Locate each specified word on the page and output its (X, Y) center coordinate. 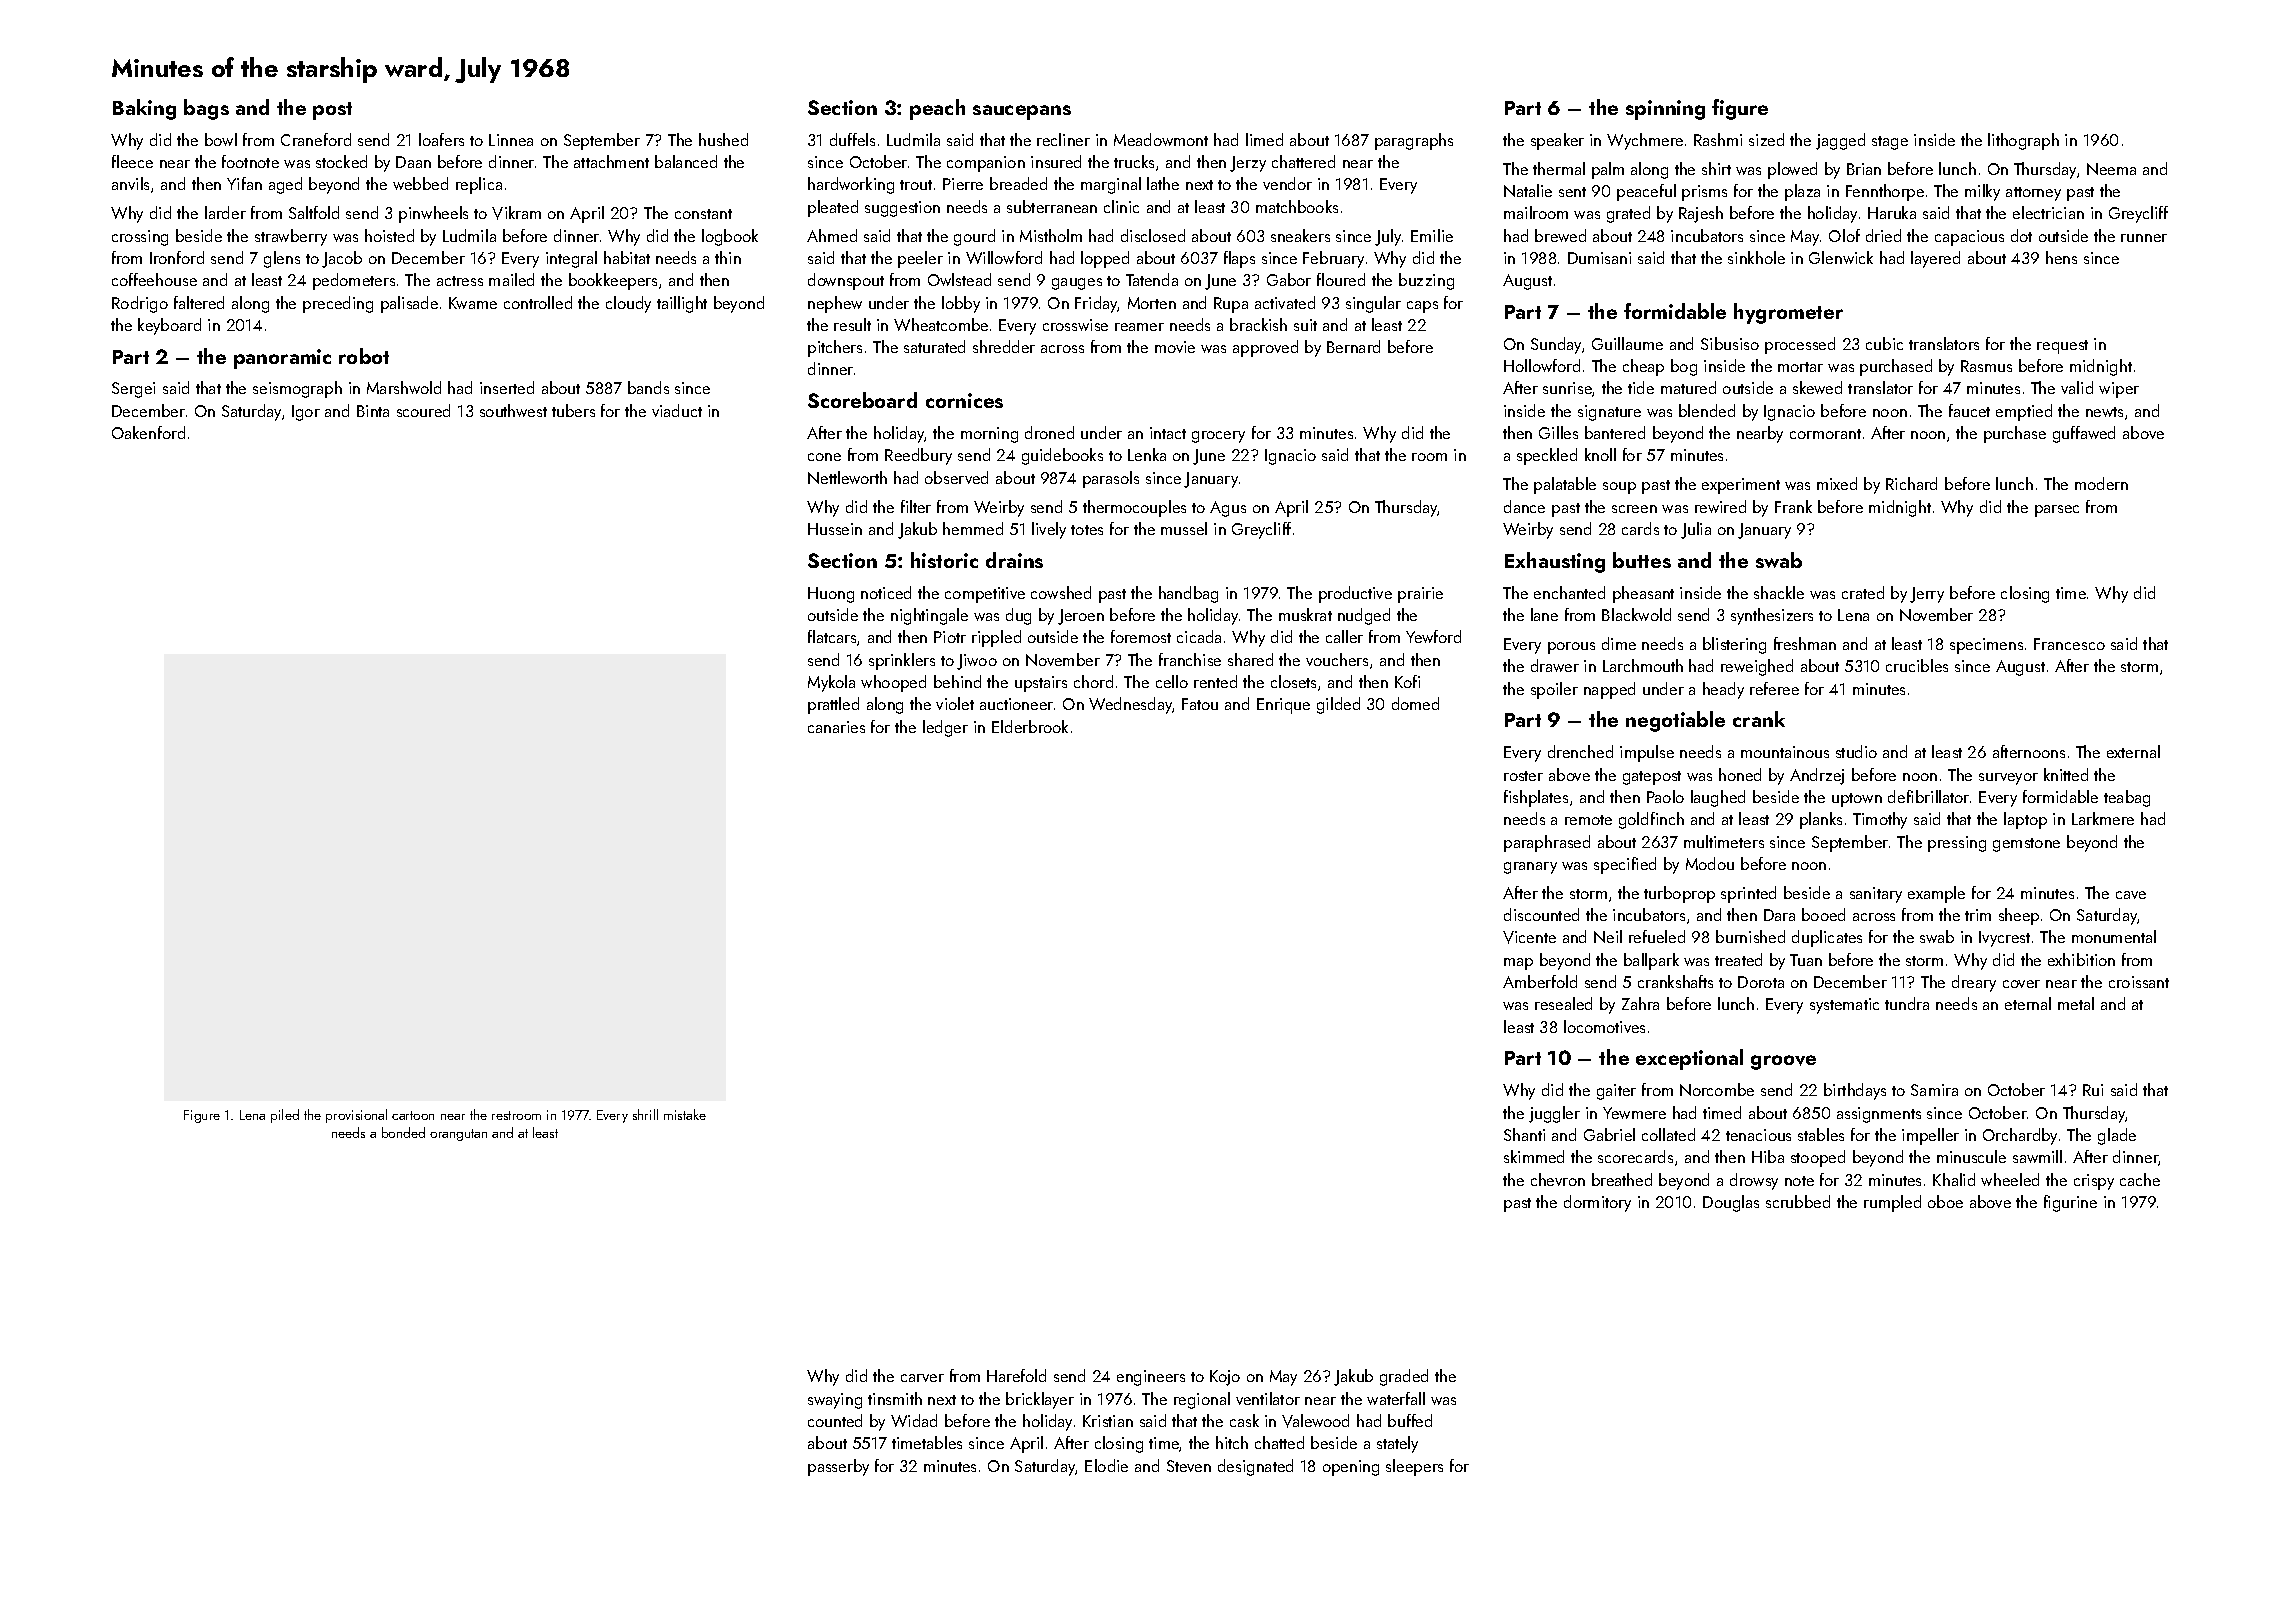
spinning (1665, 110)
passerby (838, 1467)
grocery (1218, 437)
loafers (441, 139)
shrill (645, 1114)
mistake (685, 1114)
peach (937, 109)
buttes (1642, 560)
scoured (423, 410)
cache (2140, 1179)
